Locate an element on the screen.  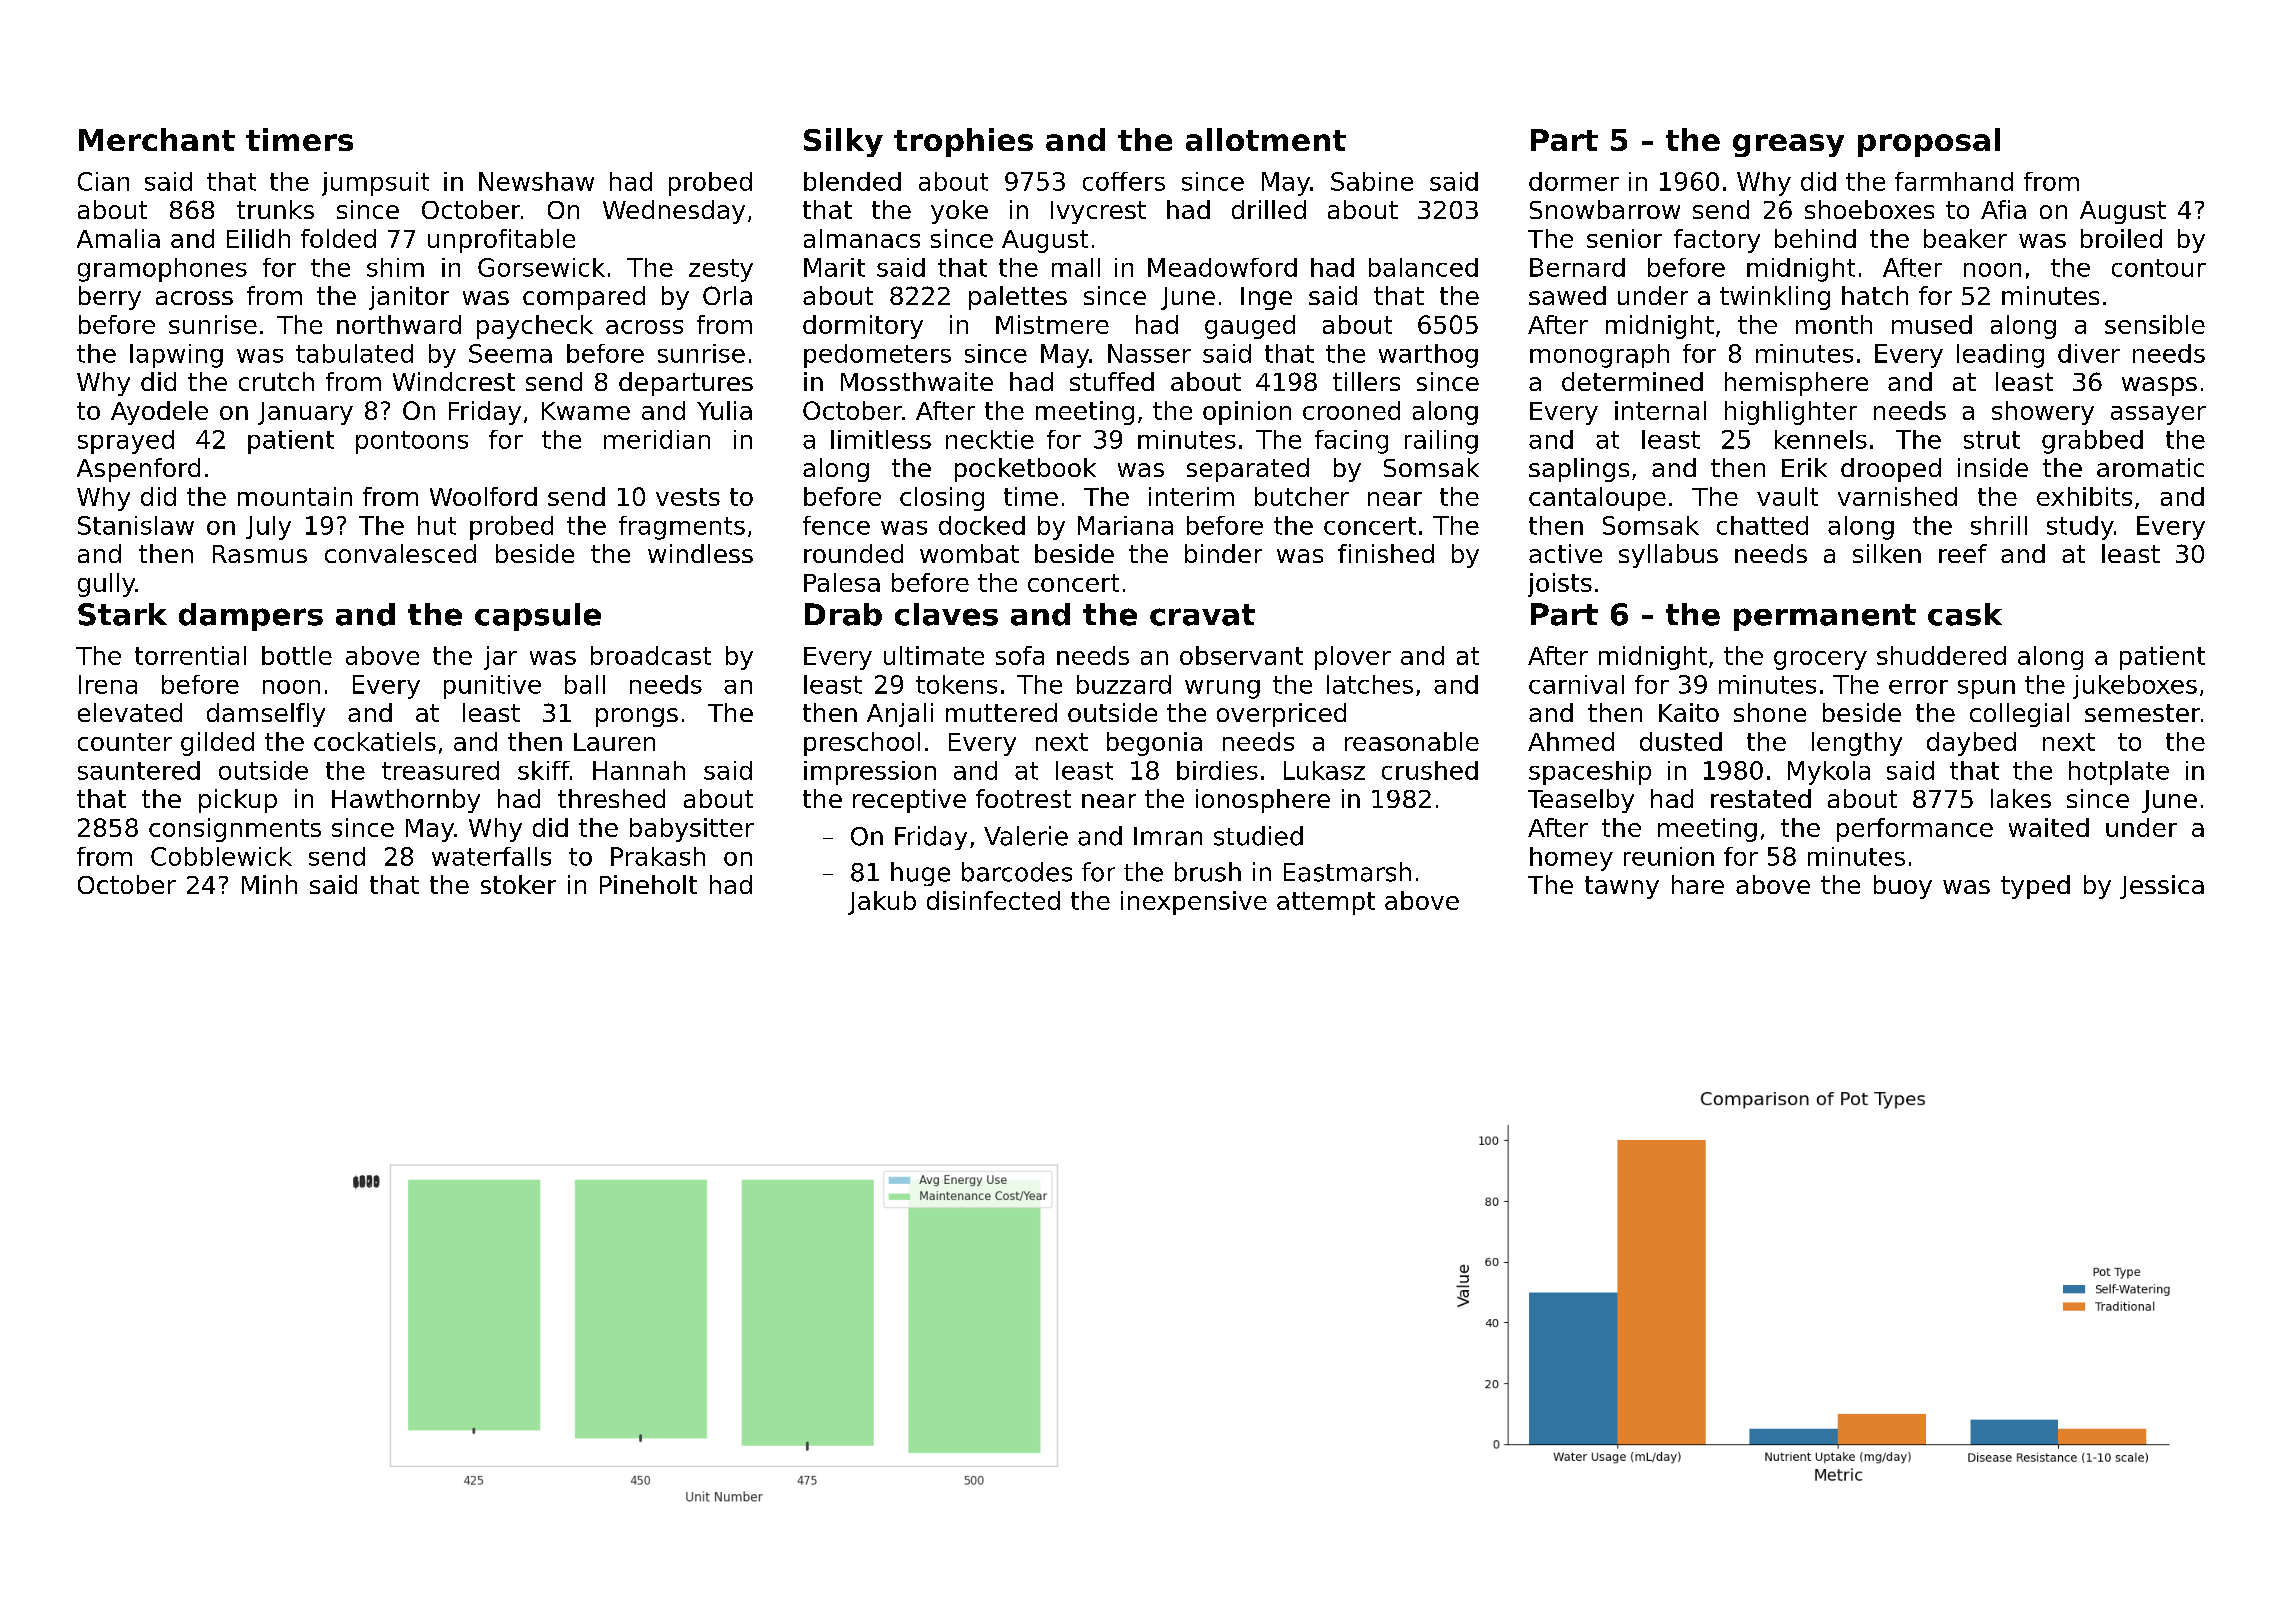
butcher is located at coordinates (1302, 496).
